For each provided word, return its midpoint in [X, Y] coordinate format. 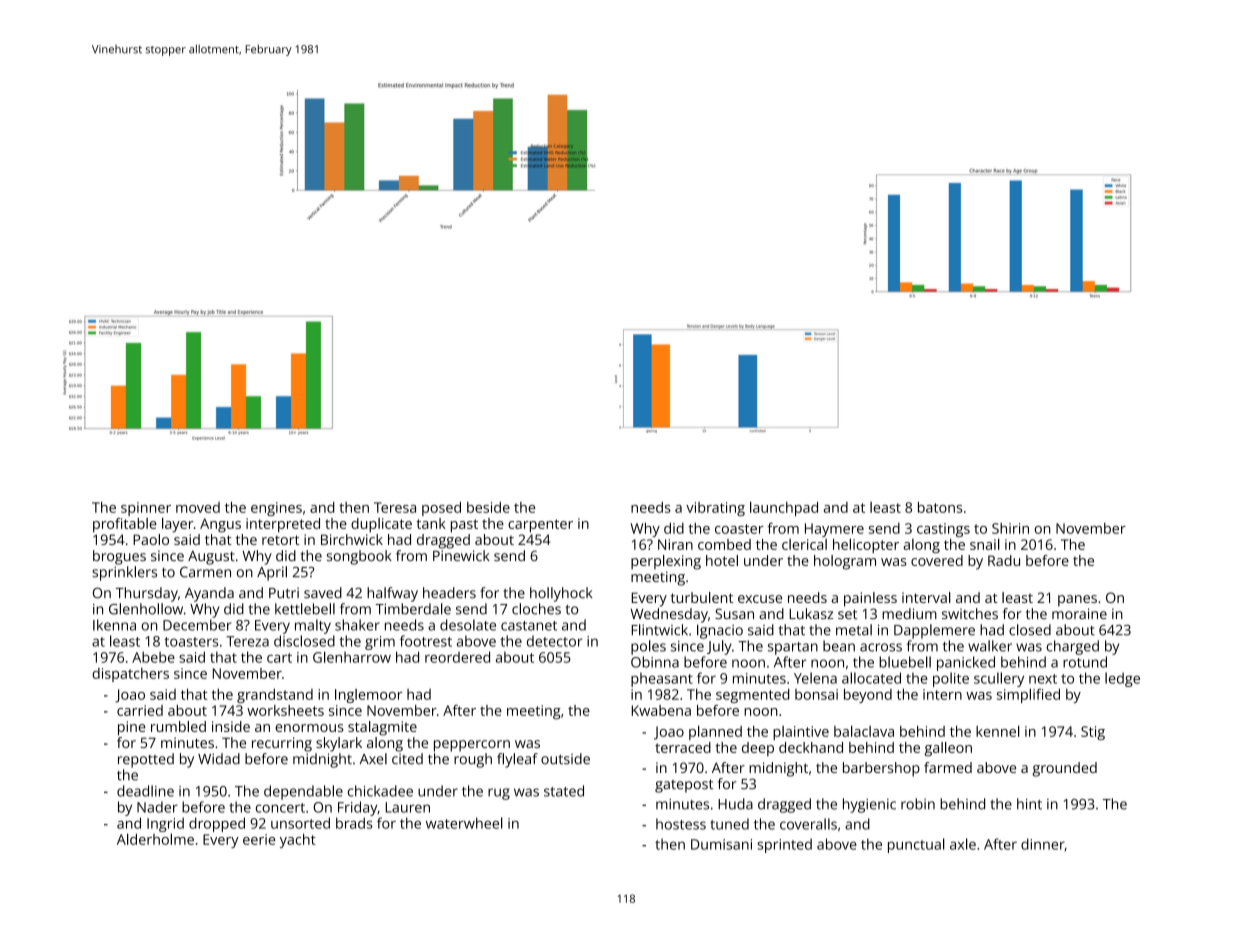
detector [555, 641]
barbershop [881, 769]
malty [313, 626]
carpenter [540, 526]
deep [758, 749]
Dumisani [721, 844]
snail [985, 544]
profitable [125, 525]
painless [870, 599]
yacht [298, 841]
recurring [282, 744]
